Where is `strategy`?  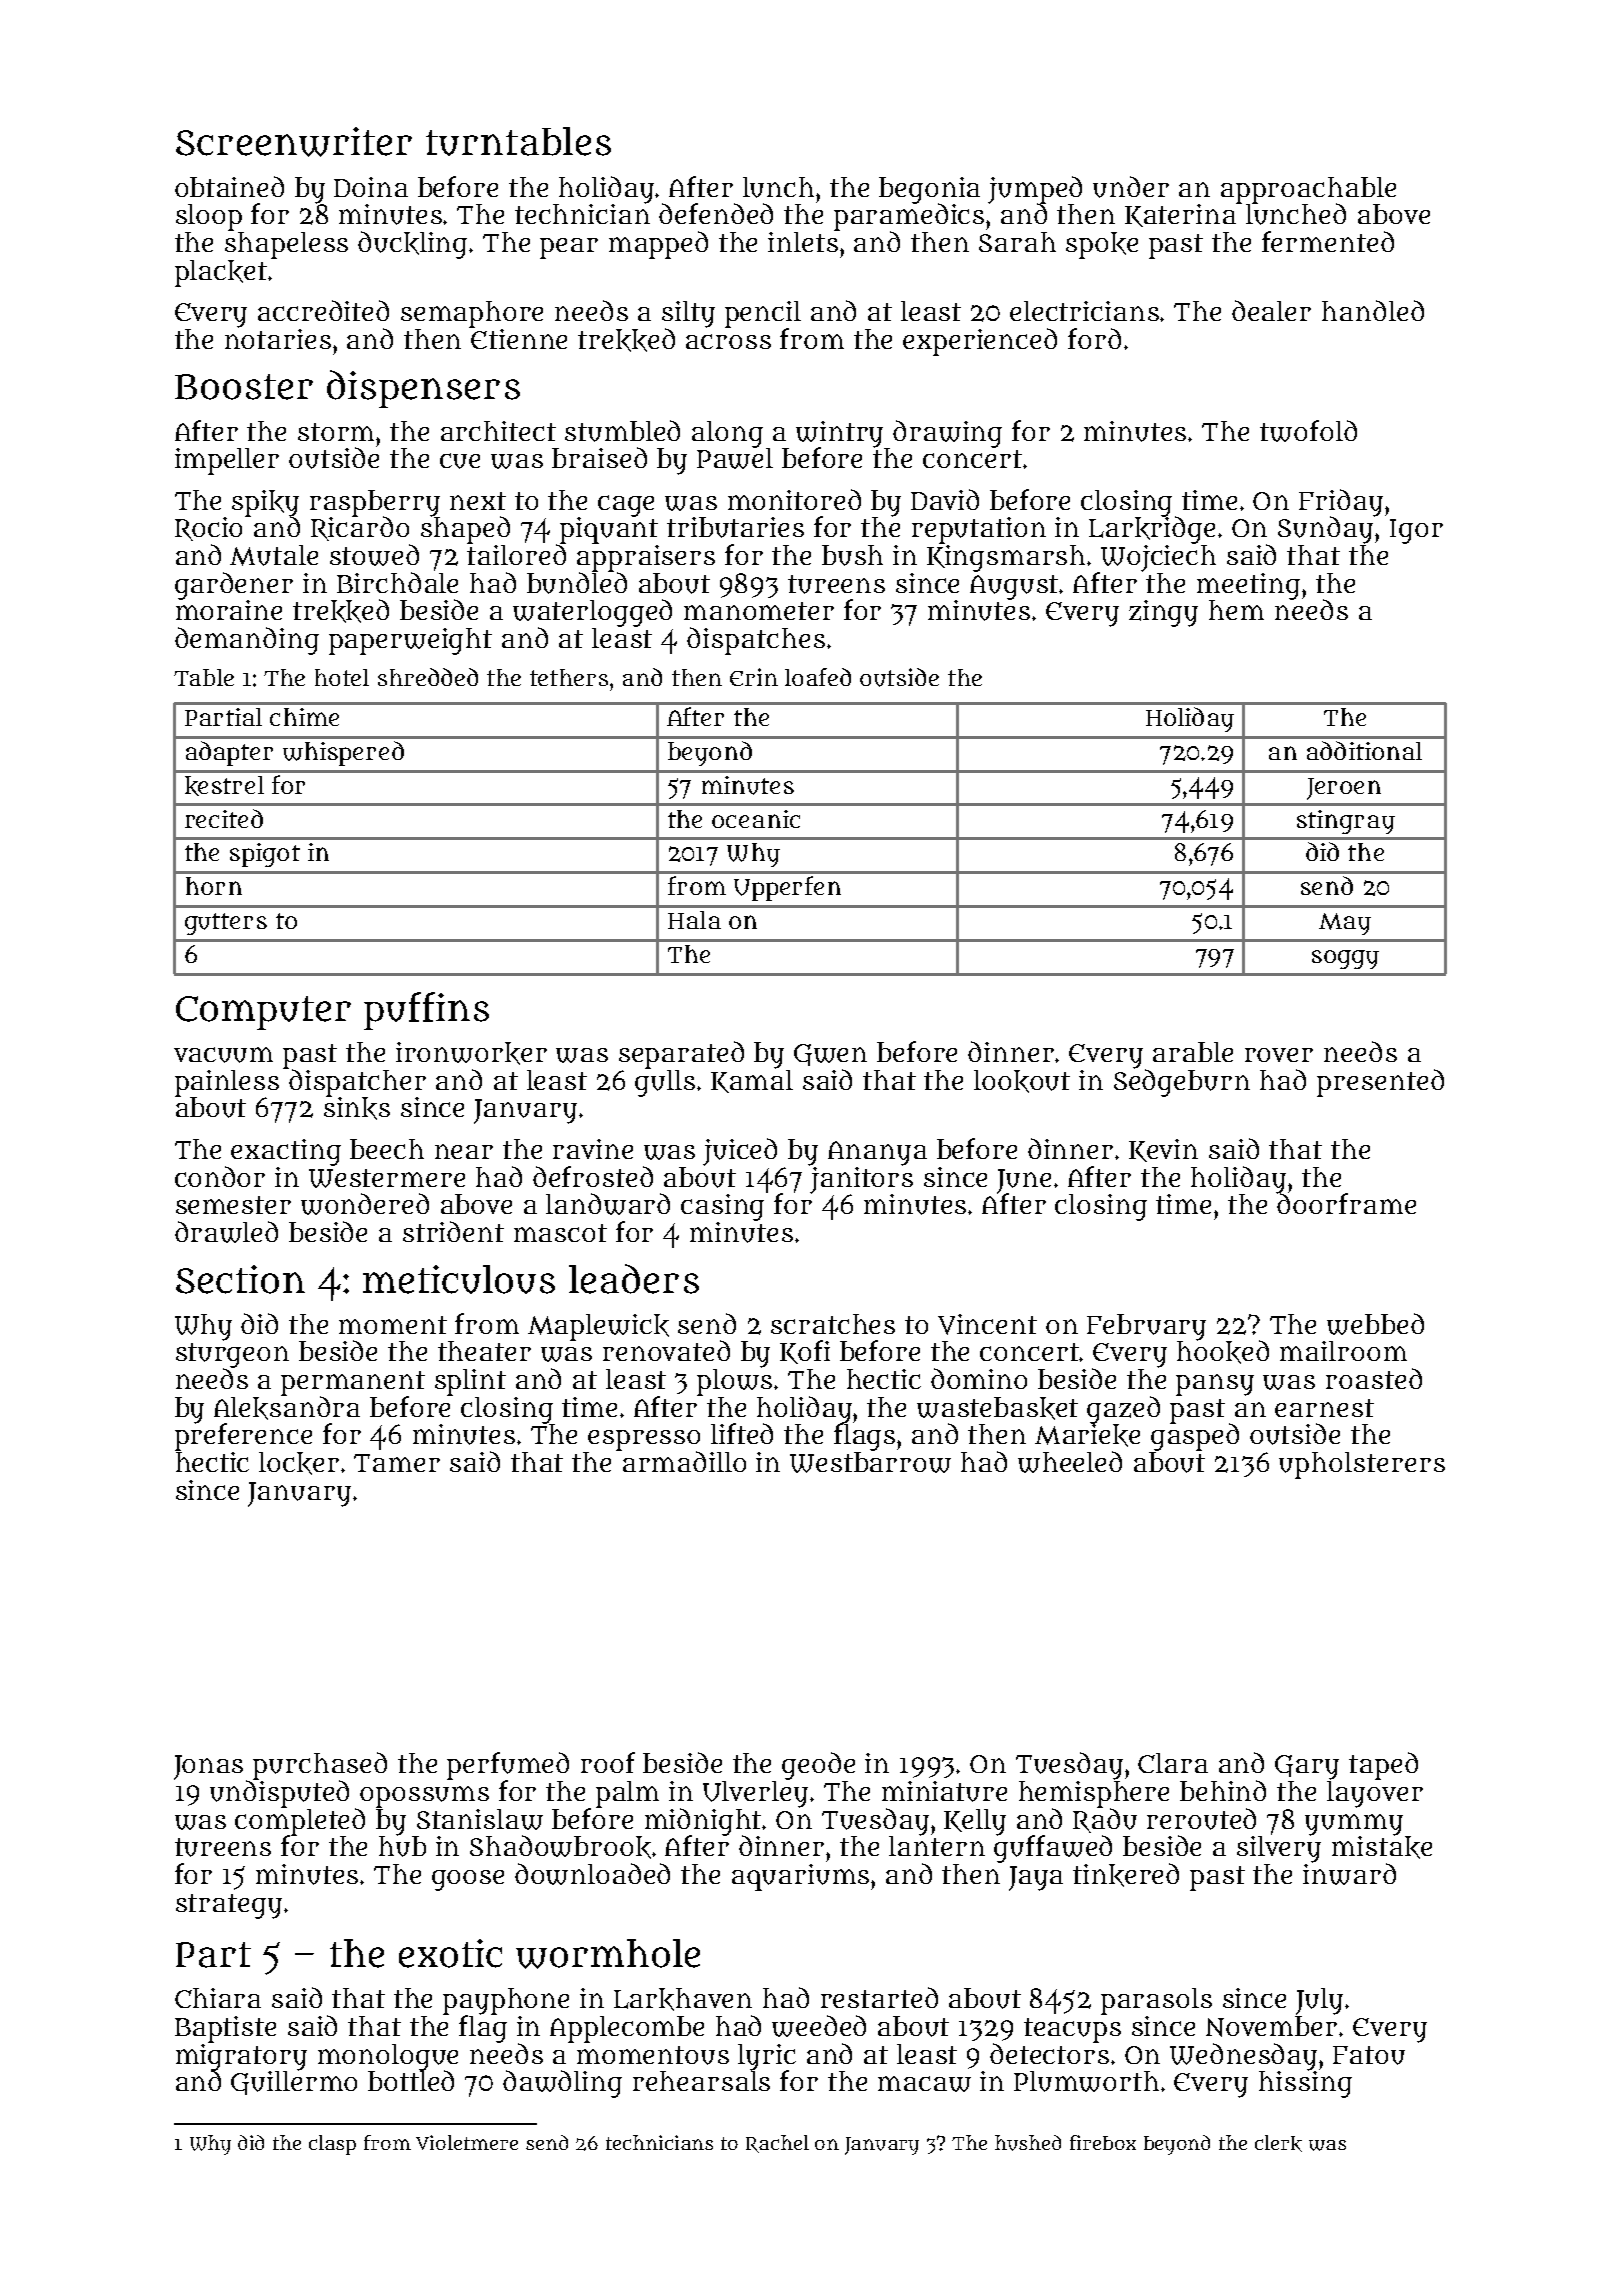 strategy is located at coordinates (229, 1906).
